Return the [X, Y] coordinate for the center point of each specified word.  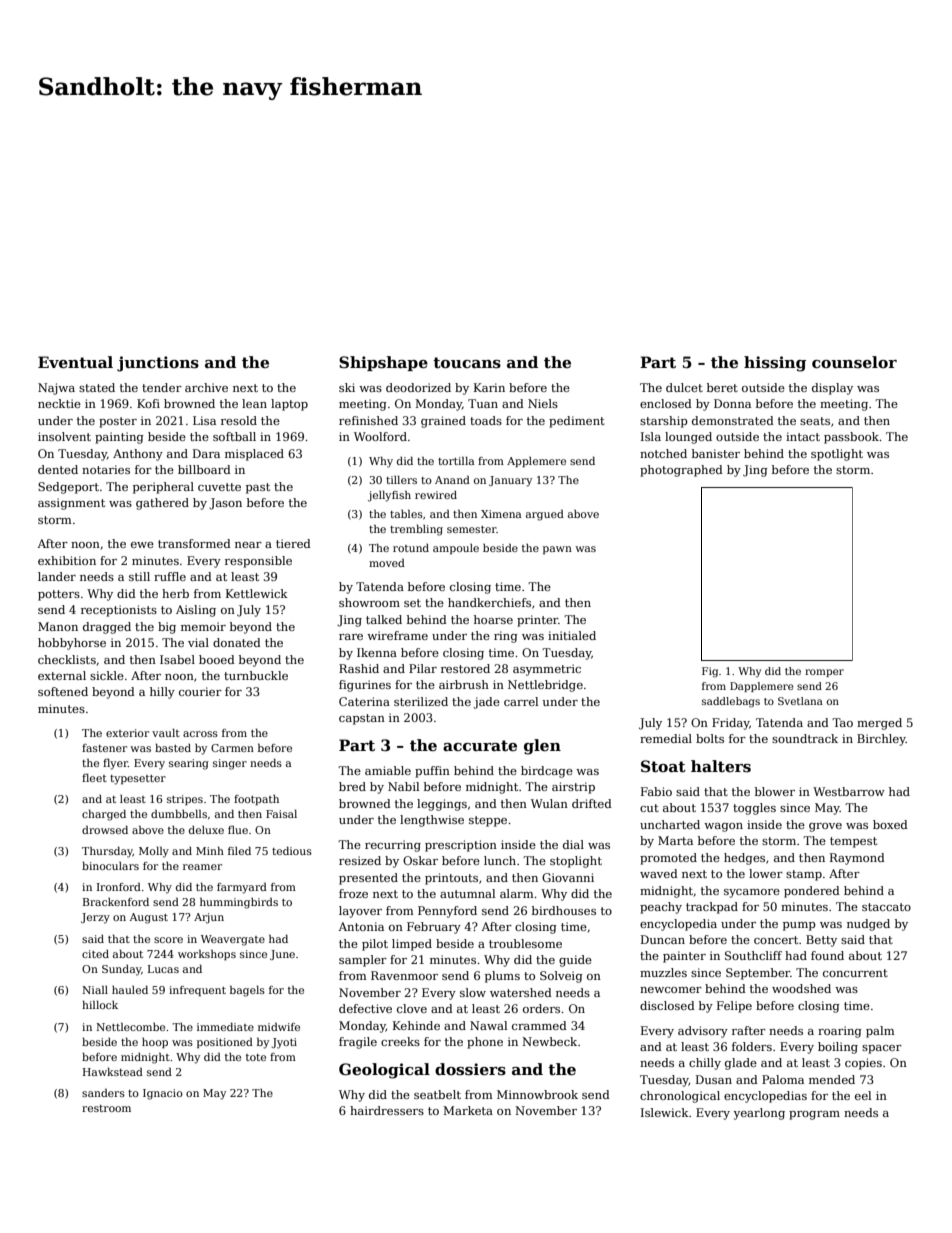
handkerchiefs [489, 602]
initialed [572, 635]
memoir [203, 626]
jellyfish [389, 496]
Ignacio [163, 1094]
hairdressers [387, 1110]
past [258, 488]
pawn [557, 550]
